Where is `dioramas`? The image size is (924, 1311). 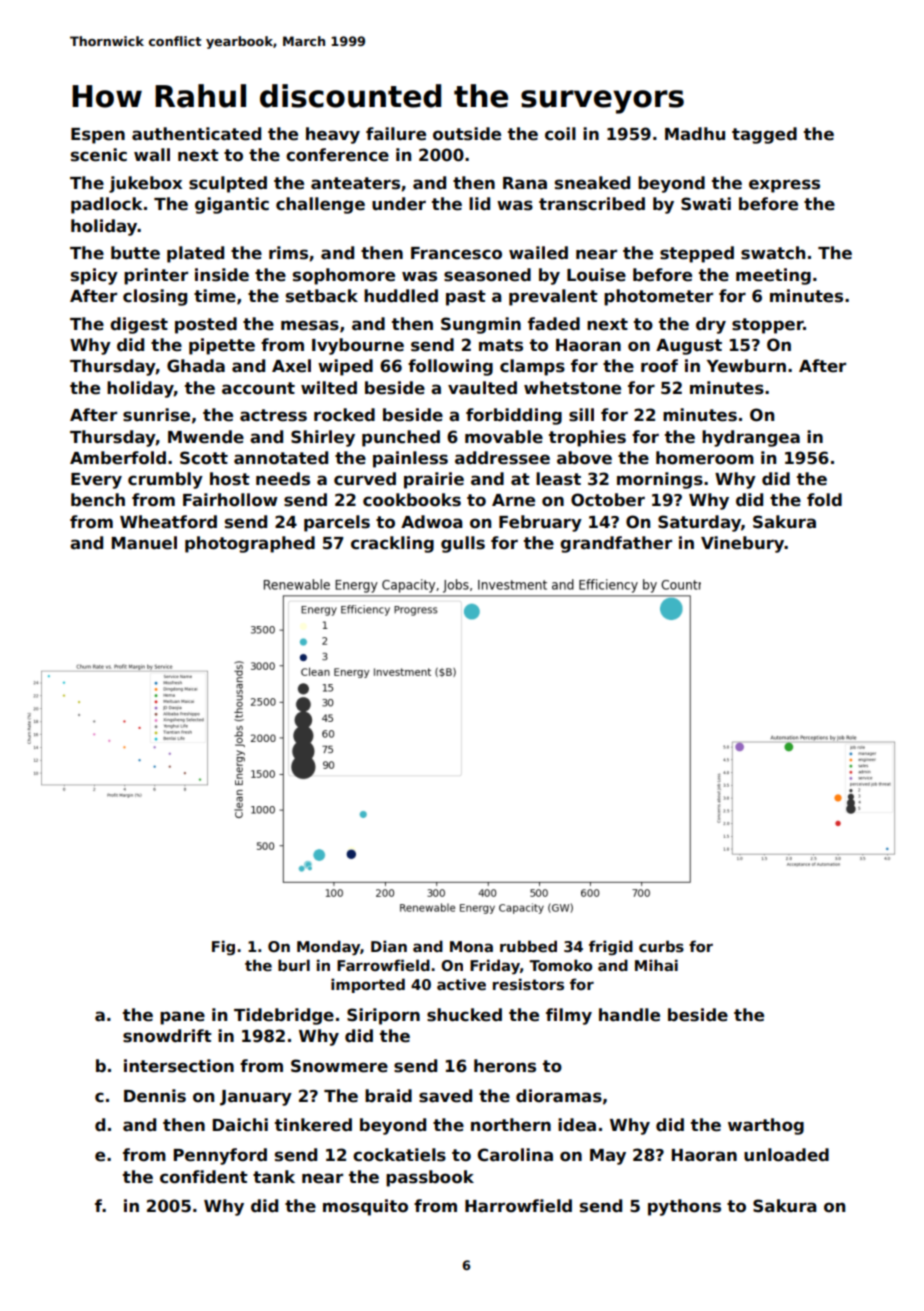 dioramas is located at coordinates (559, 1096).
